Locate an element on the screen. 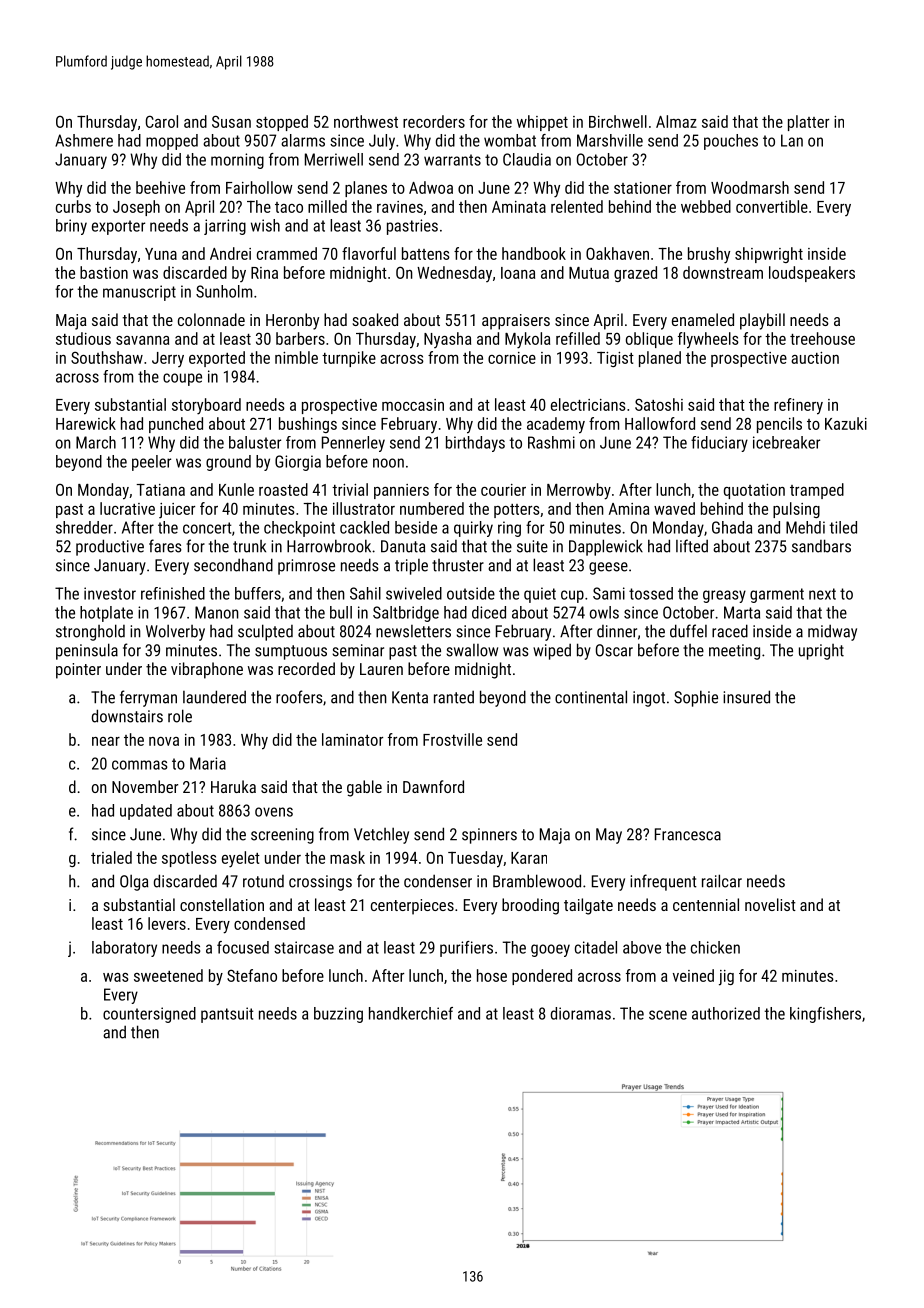 The image size is (924, 1308). countersigned is located at coordinates (149, 1015).
